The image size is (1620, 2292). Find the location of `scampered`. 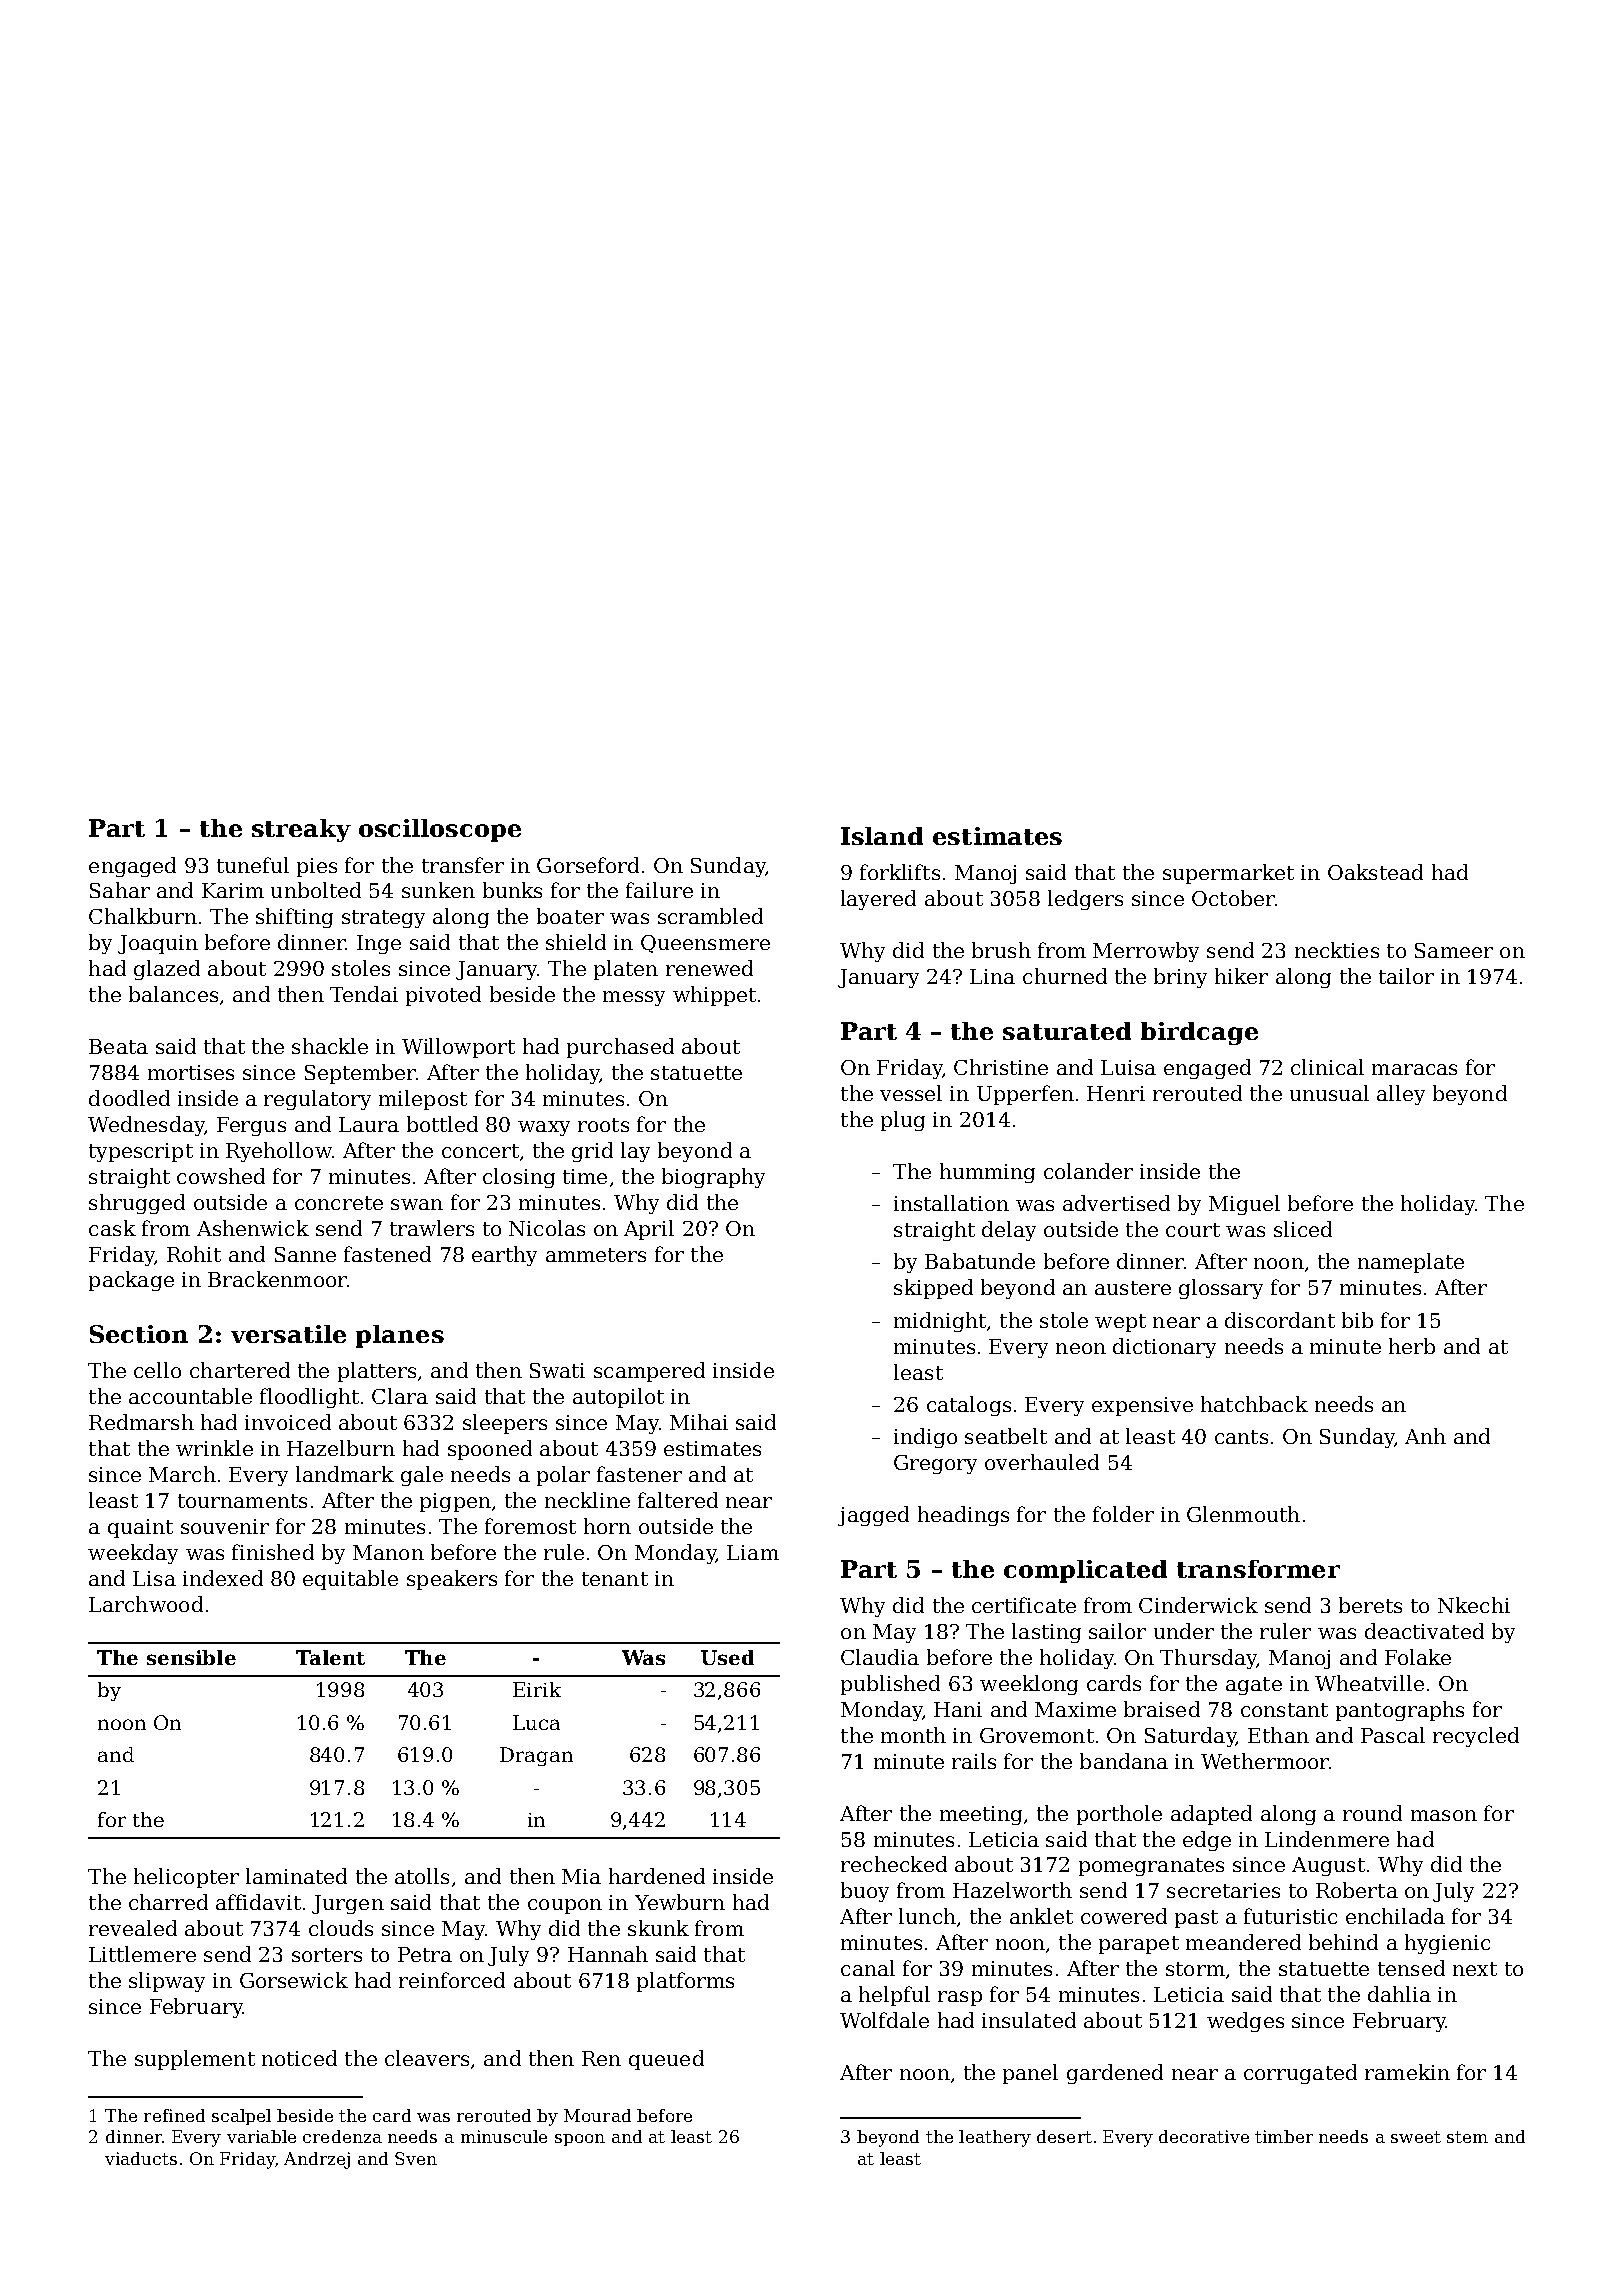

scampered is located at coordinates (649, 1372).
